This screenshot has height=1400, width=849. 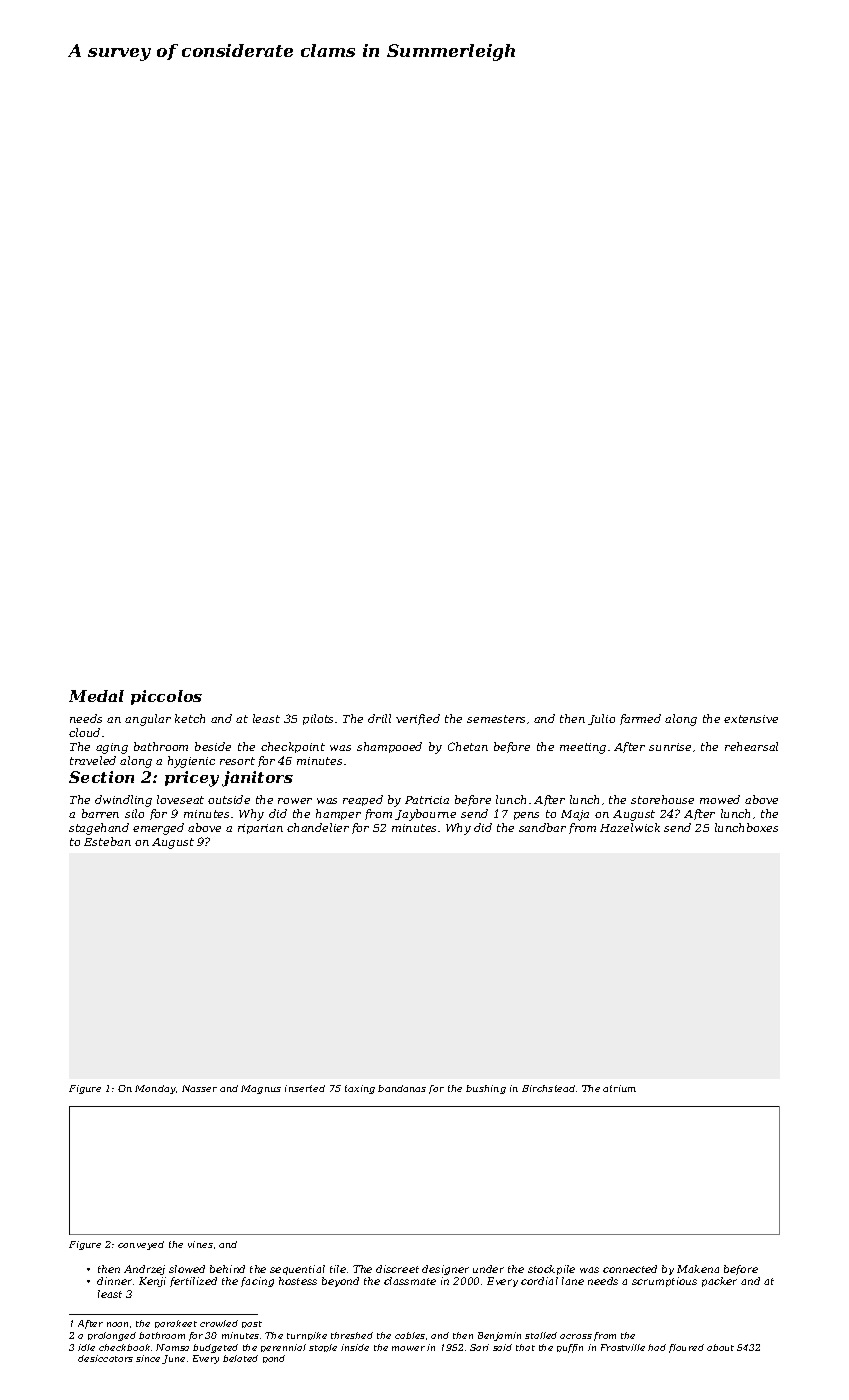 I want to click on idle, so click(x=86, y=1347).
